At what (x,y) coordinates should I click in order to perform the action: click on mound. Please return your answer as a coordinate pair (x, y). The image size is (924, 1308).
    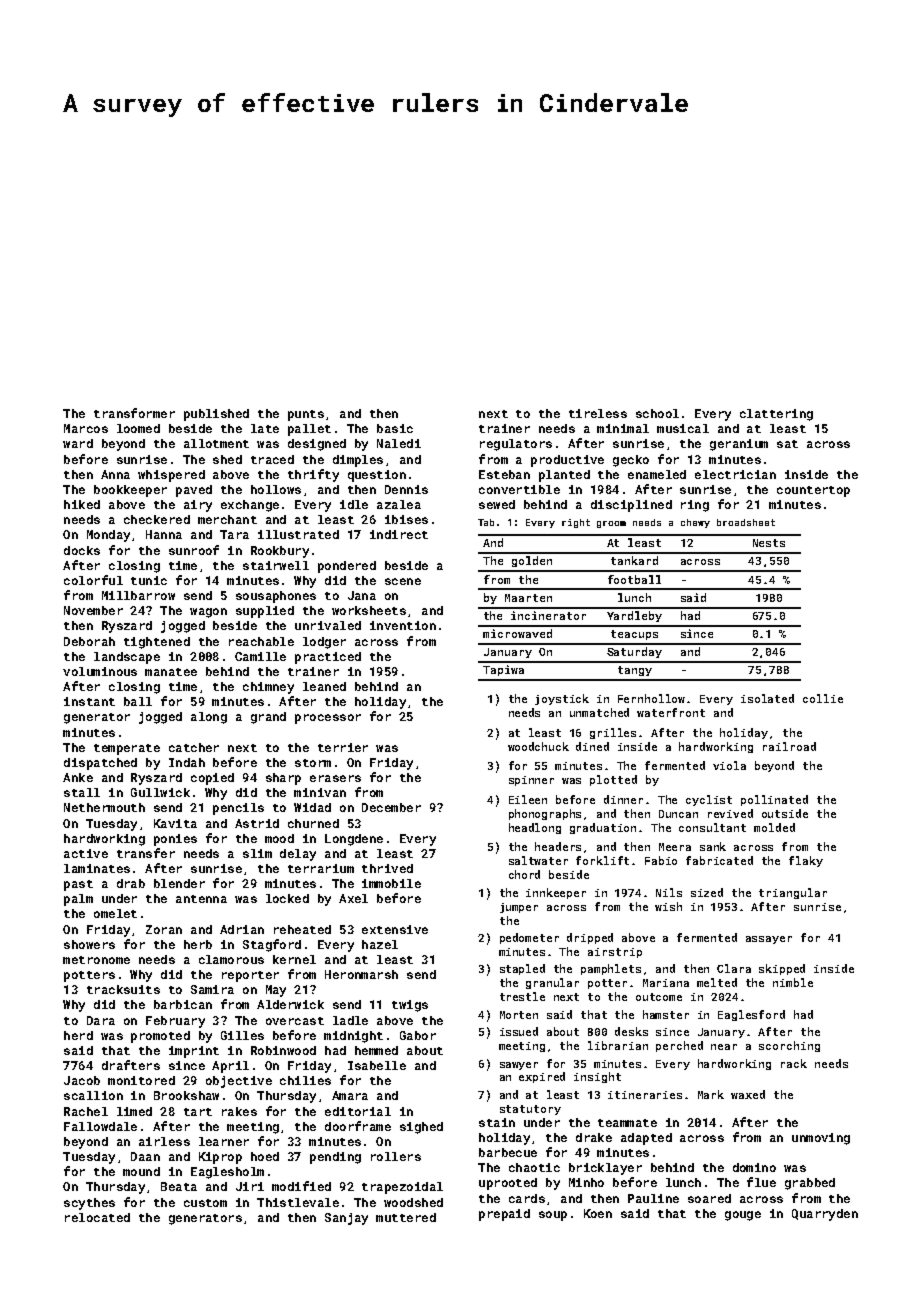
    Looking at the image, I should click on (141, 1171).
